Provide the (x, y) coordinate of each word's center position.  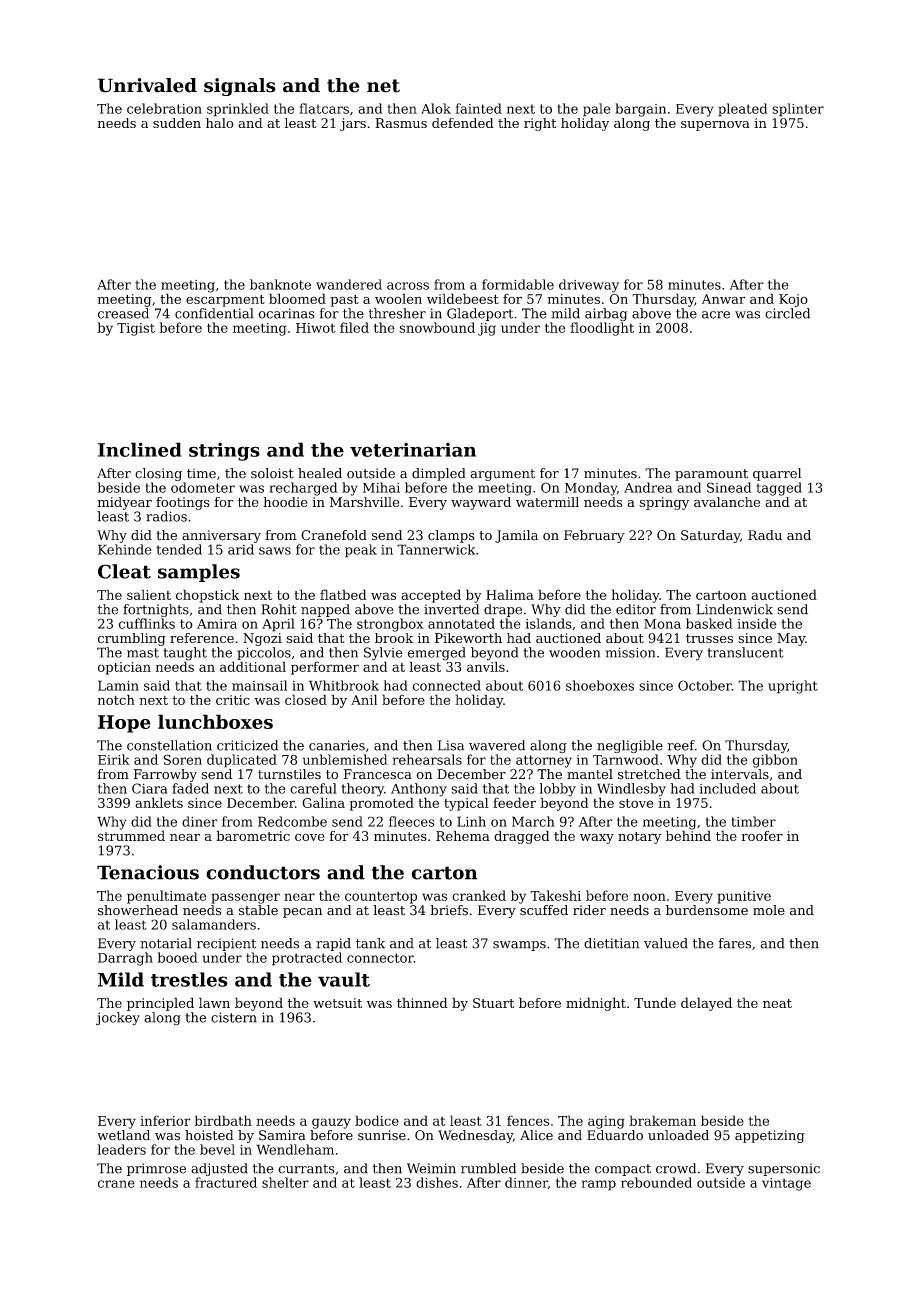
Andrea (648, 487)
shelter (285, 1182)
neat (777, 1003)
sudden (177, 123)
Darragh (125, 959)
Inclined (140, 449)
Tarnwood (626, 759)
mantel (590, 774)
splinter (798, 110)
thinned (422, 1002)
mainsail (259, 685)
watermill (547, 502)
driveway (589, 286)
